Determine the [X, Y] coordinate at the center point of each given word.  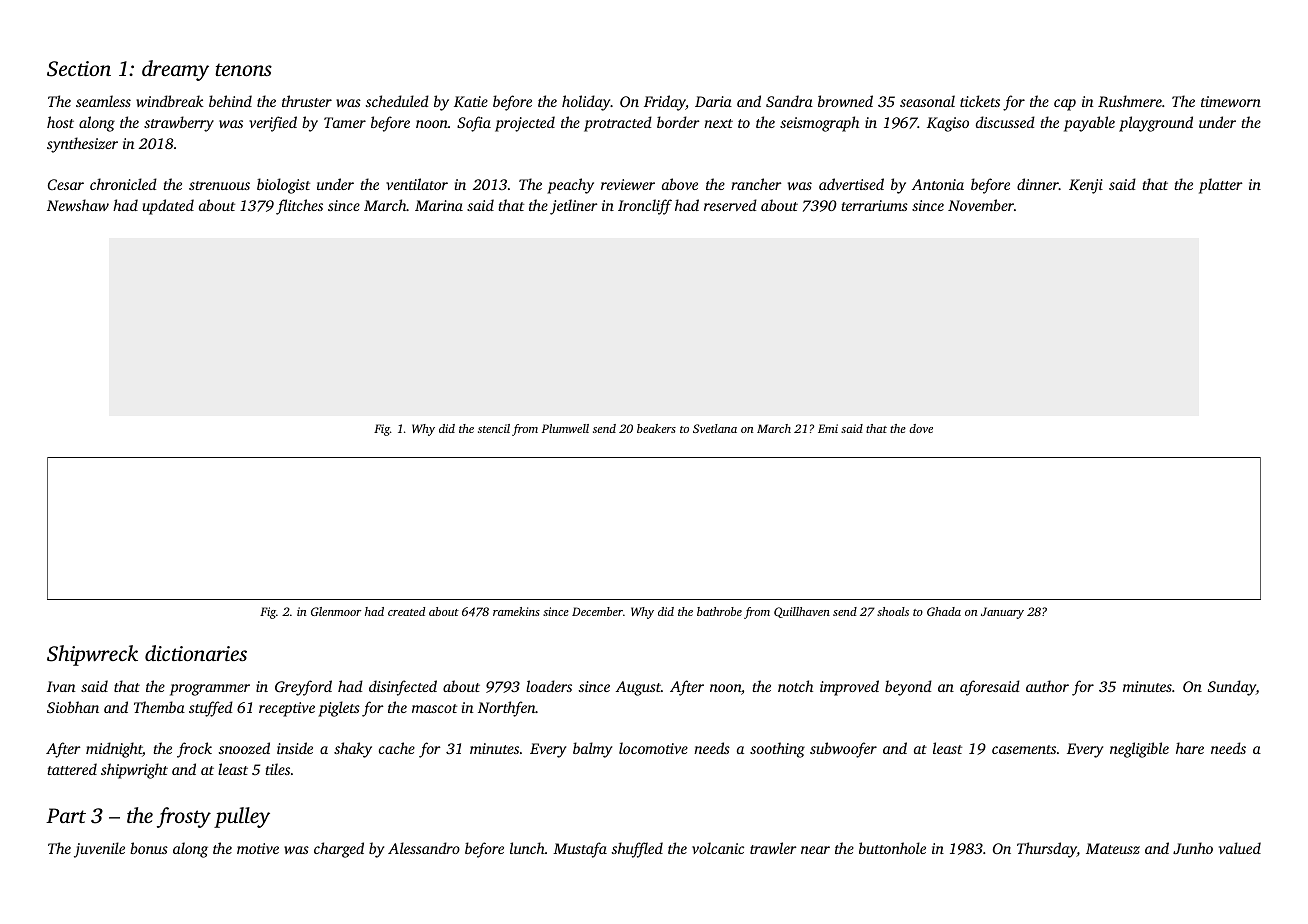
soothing [777, 750]
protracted [618, 124]
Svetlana [715, 428]
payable [1089, 124]
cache [397, 748]
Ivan [61, 686]
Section [79, 69]
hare [1190, 748]
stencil [494, 428]
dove [921, 428]
